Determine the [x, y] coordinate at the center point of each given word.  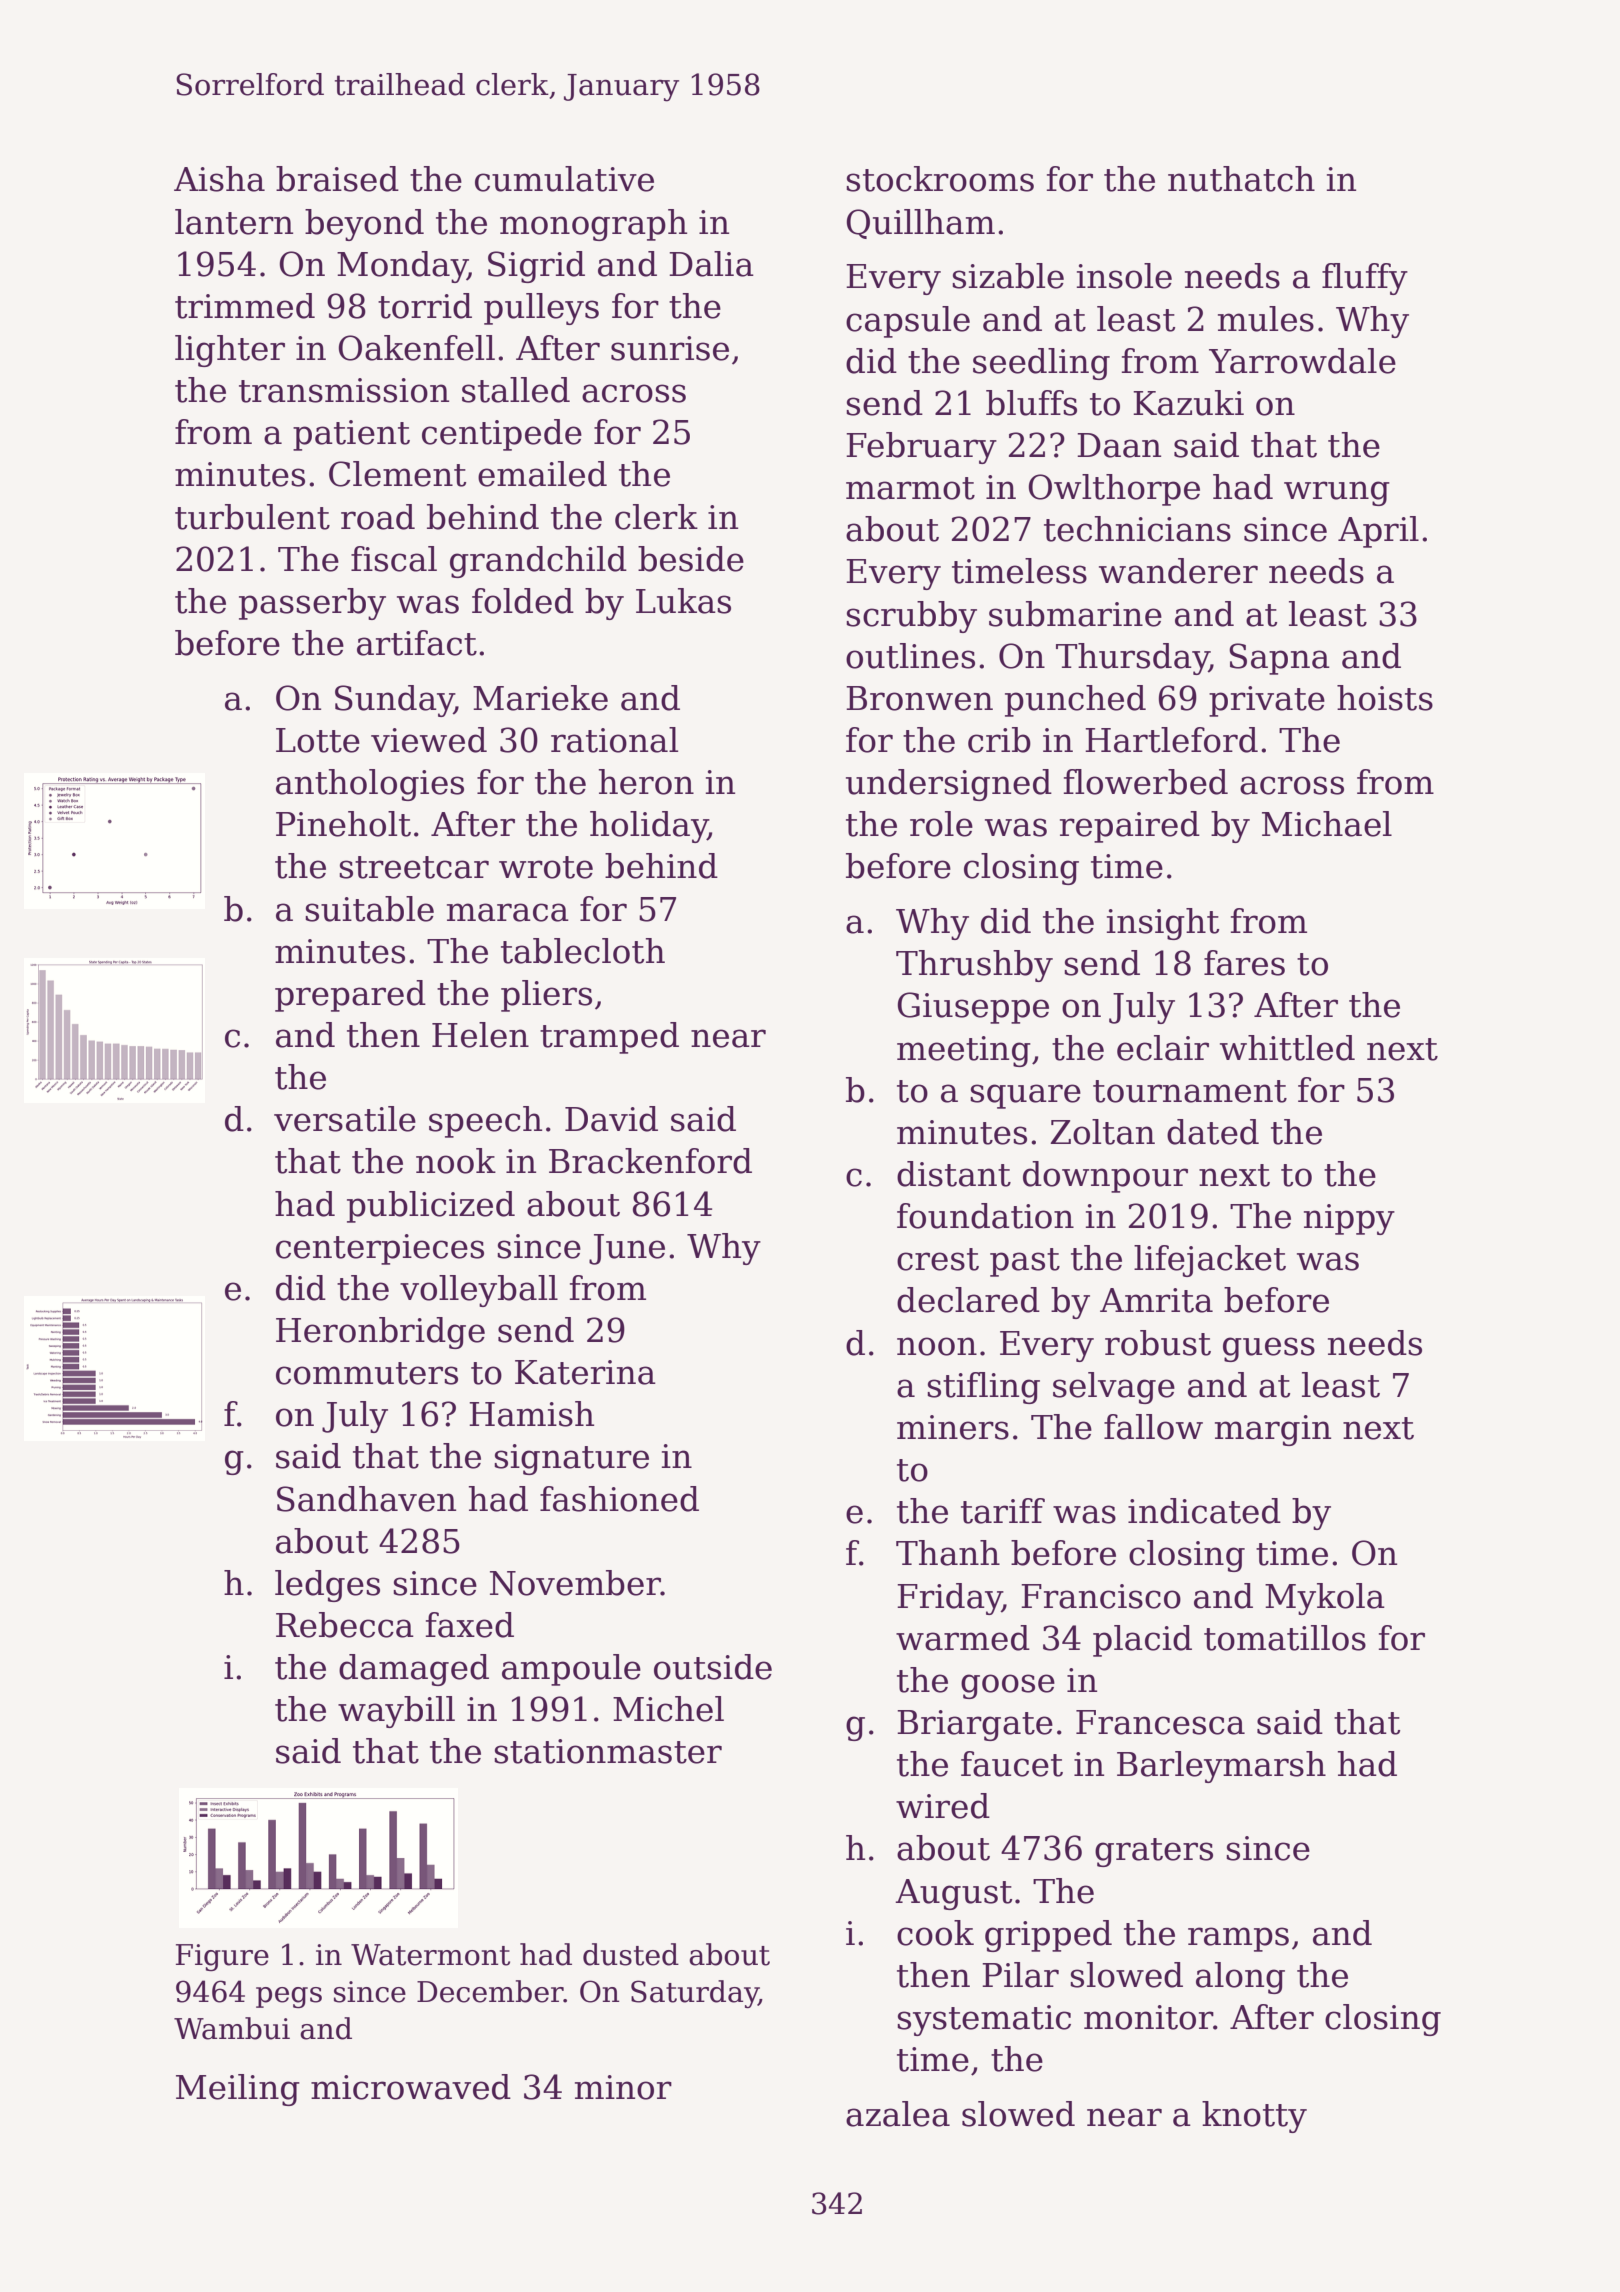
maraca [508, 912]
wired [943, 1806]
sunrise [670, 348]
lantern [234, 222]
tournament [1190, 1091]
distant [954, 1174]
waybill [396, 1712]
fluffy [1365, 279]
